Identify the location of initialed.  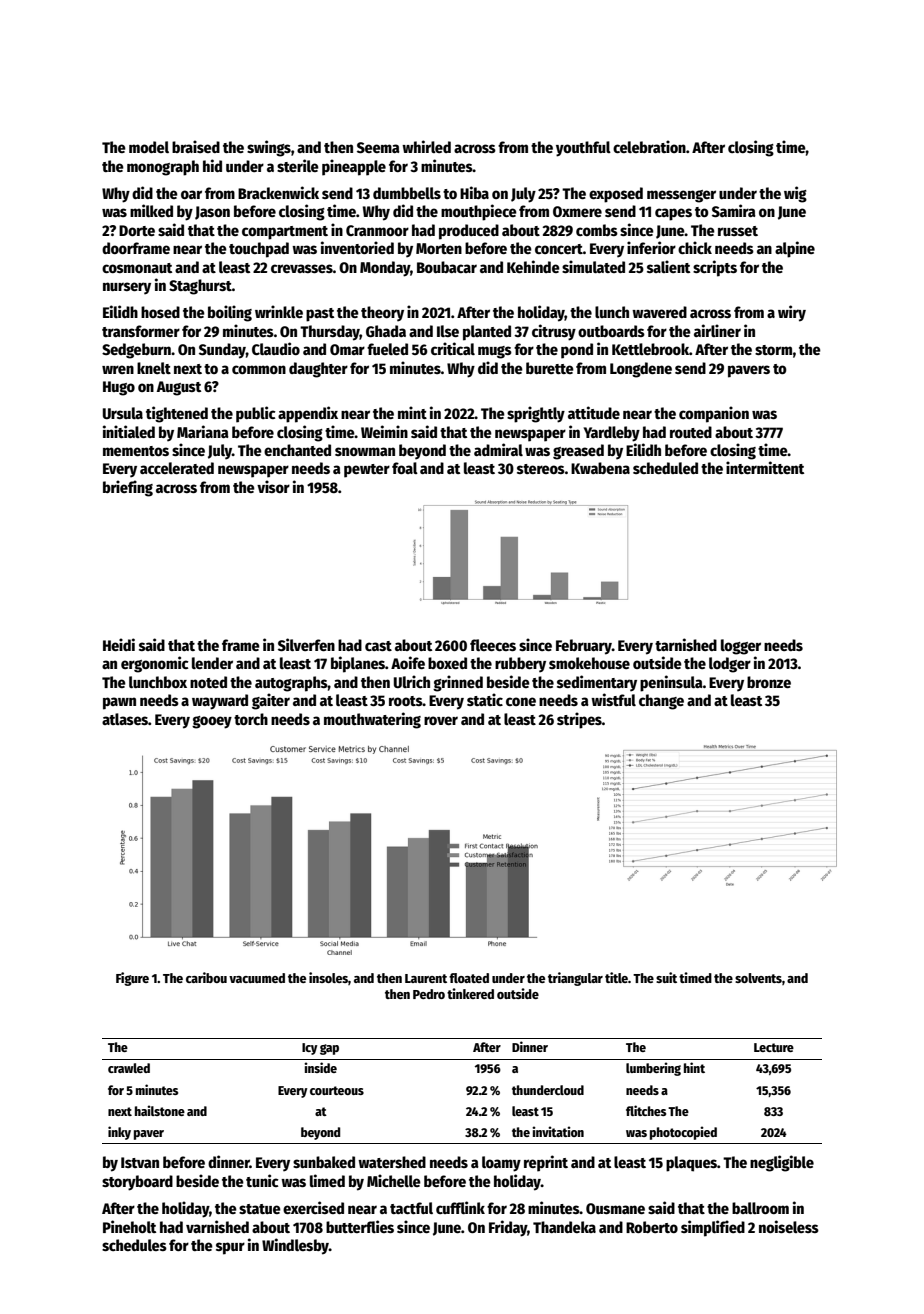
(129, 431).
